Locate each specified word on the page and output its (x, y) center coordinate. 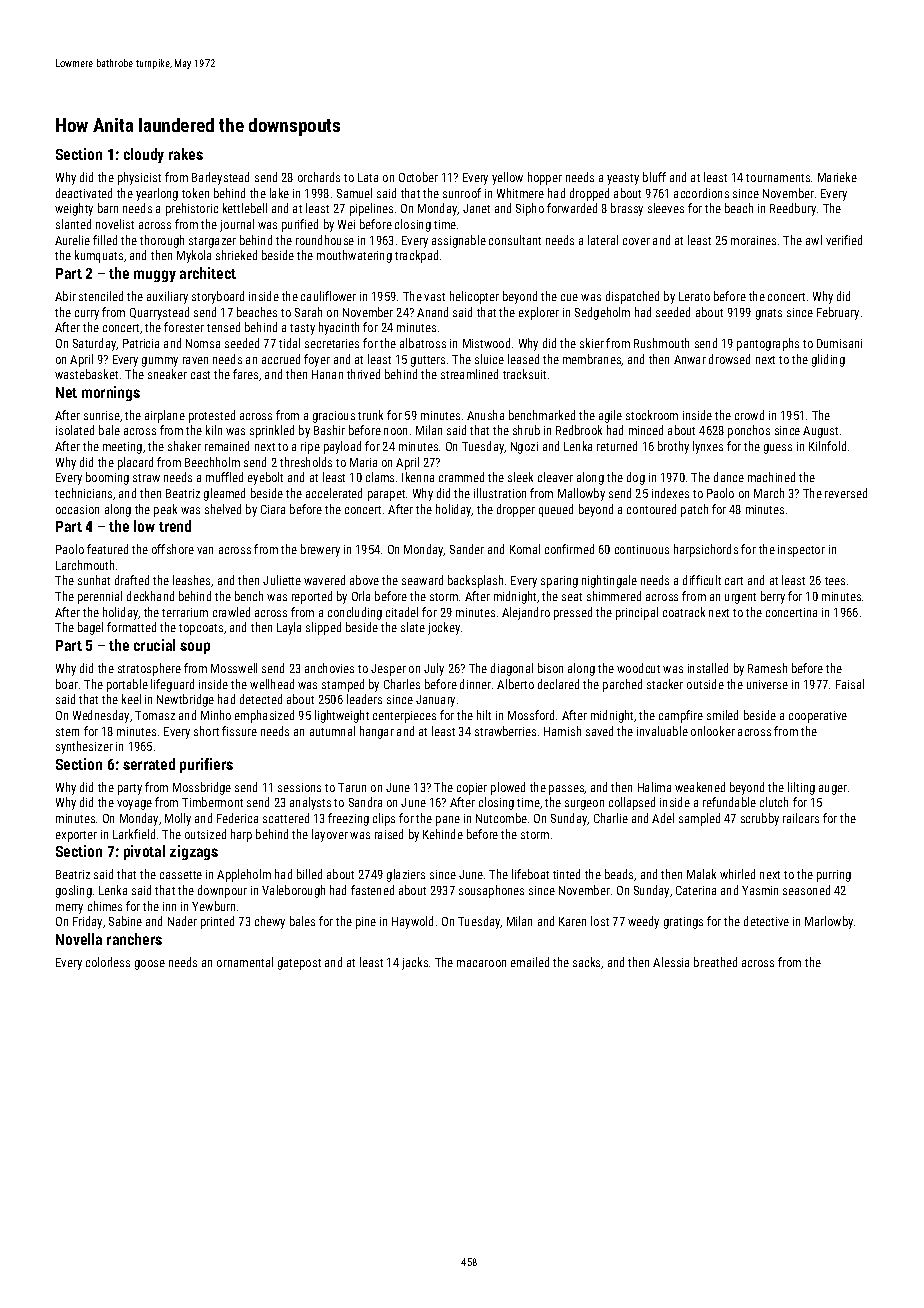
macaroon (481, 963)
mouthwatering (354, 256)
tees (835, 581)
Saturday (95, 344)
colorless (108, 962)
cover (636, 241)
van (205, 550)
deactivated (84, 193)
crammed (461, 477)
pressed (573, 613)
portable (127, 685)
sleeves (666, 208)
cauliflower (328, 296)
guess (778, 449)
